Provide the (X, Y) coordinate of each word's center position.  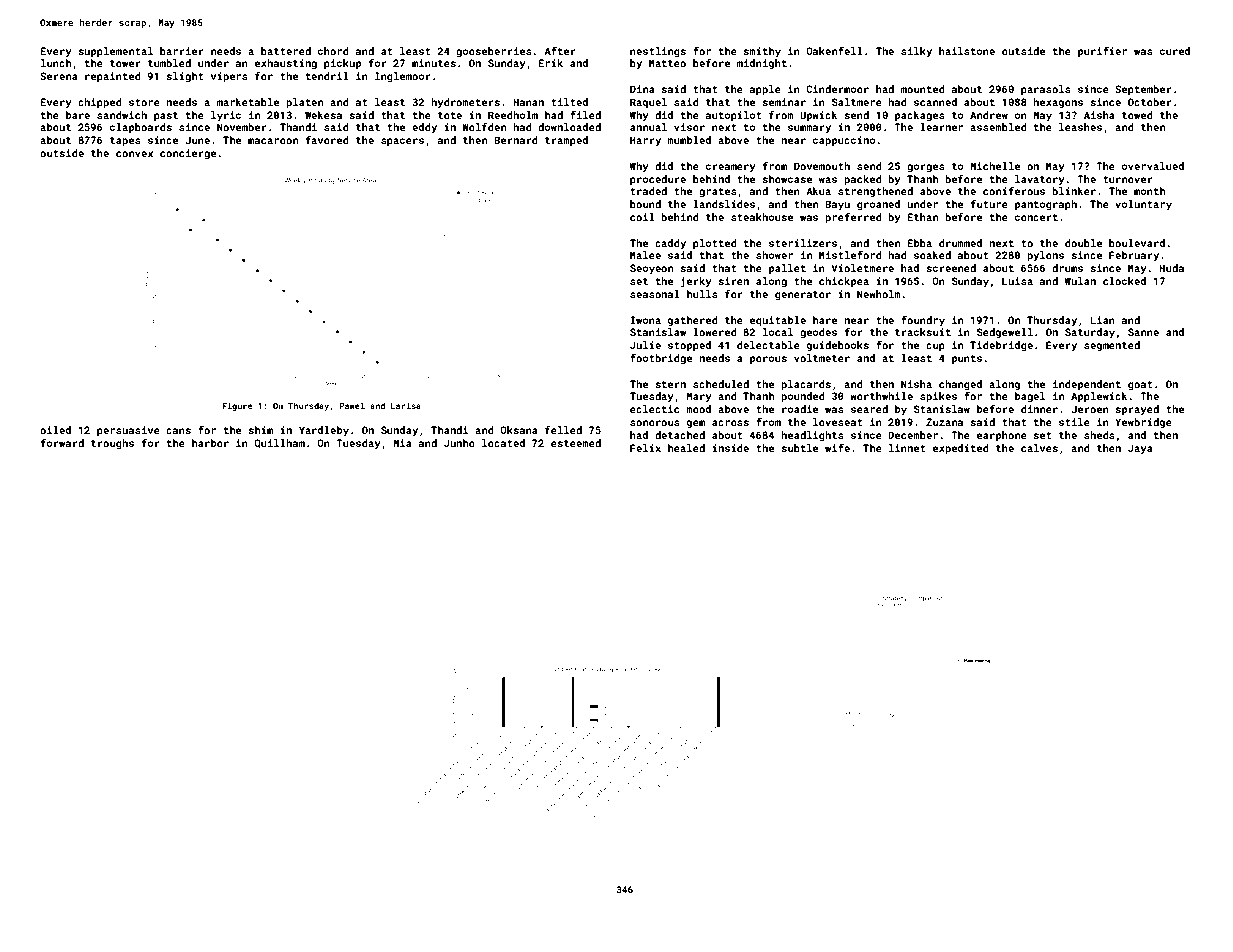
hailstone (967, 51)
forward (62, 443)
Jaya (1140, 449)
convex (134, 154)
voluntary (1143, 205)
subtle (799, 448)
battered (286, 51)
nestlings (658, 52)
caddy (670, 244)
